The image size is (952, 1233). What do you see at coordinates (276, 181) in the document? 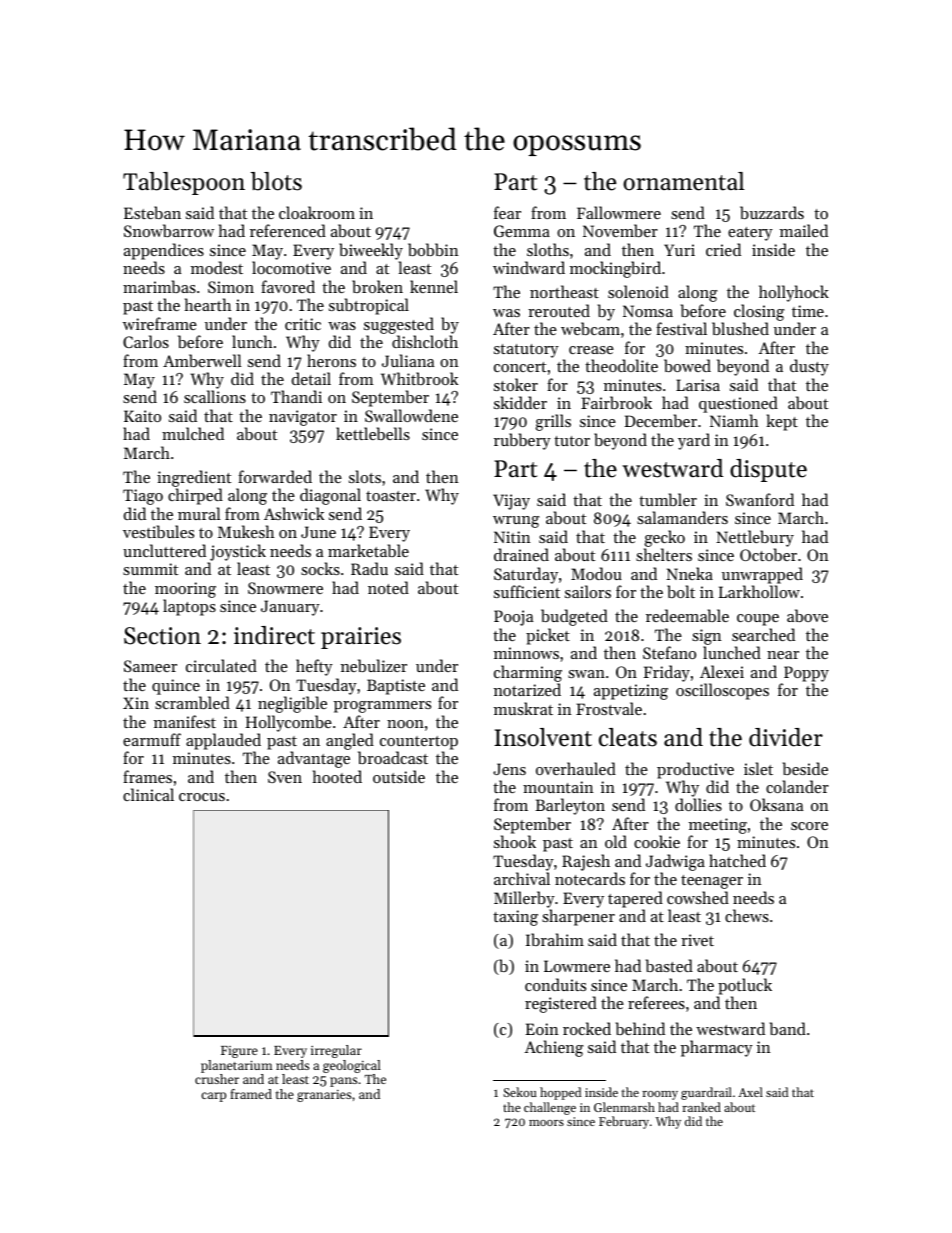
I see `blots` at bounding box center [276, 181].
